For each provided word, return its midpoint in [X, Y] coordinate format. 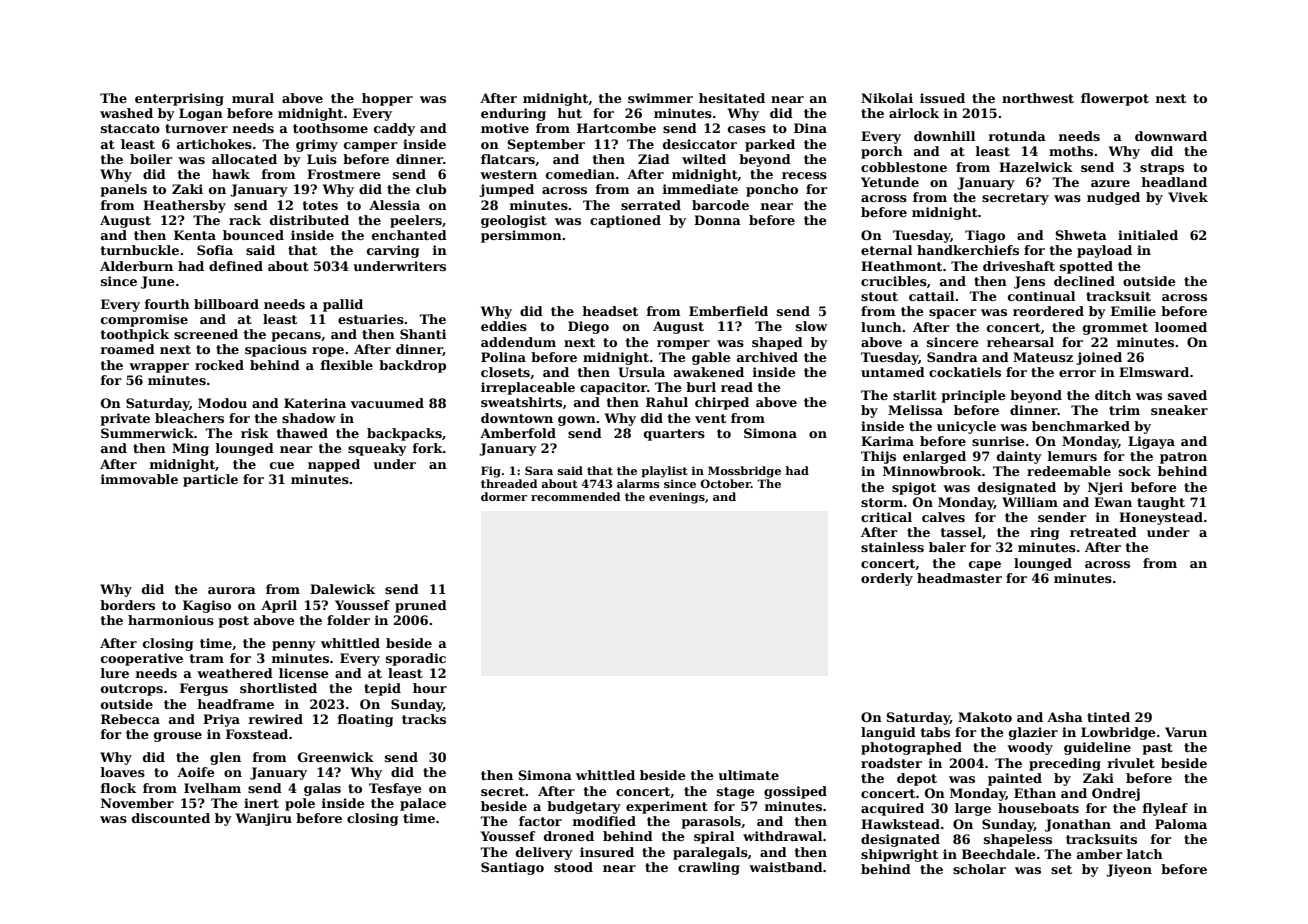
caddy [394, 129]
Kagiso [207, 606]
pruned [421, 606]
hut [569, 113]
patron [1183, 458]
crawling [709, 868]
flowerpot [1115, 99]
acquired [892, 809]
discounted [171, 818]
